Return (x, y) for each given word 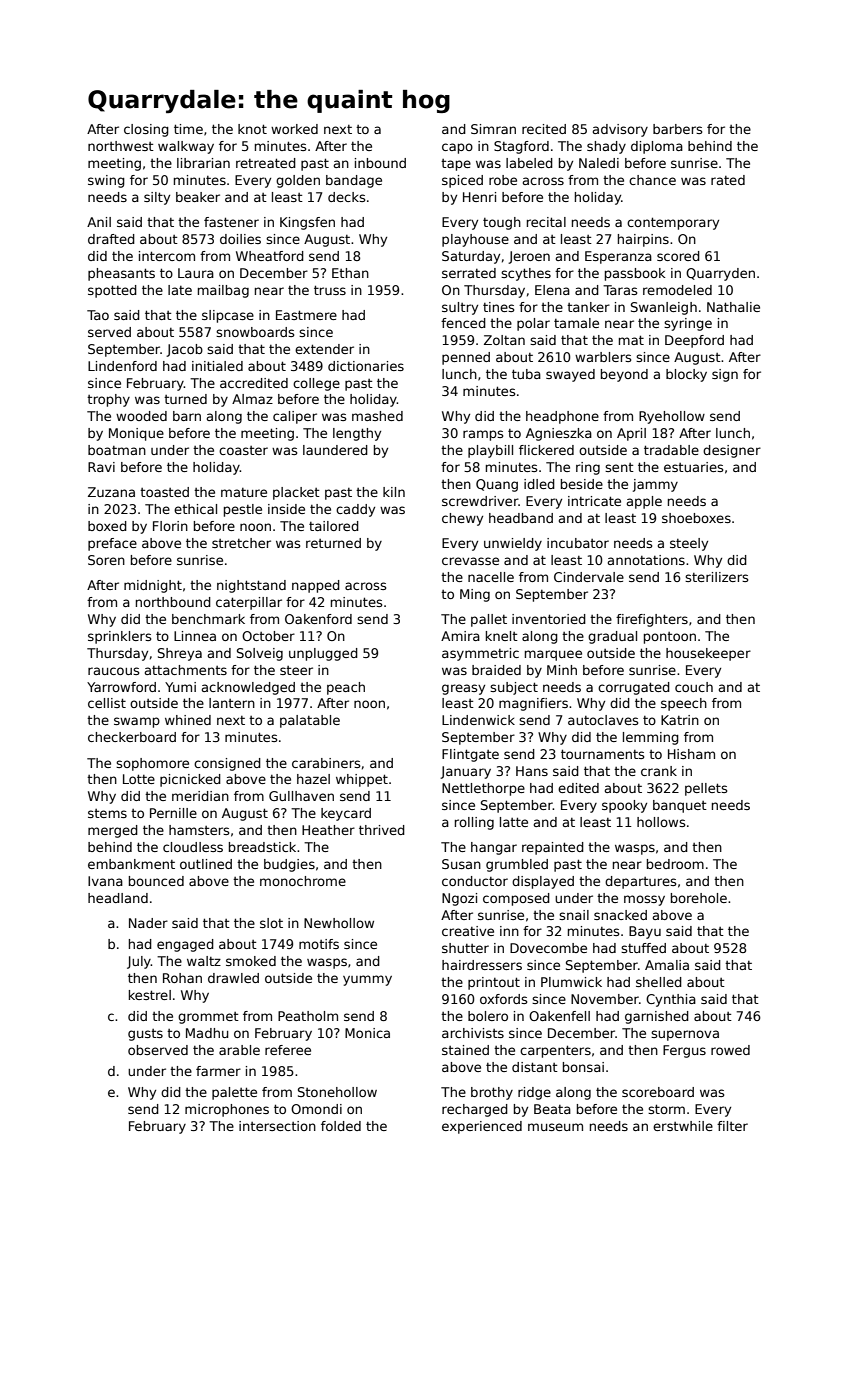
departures (640, 882)
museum (555, 1127)
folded (341, 1126)
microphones (227, 1110)
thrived (382, 830)
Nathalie (733, 307)
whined (188, 720)
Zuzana (111, 492)
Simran (493, 129)
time (188, 129)
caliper (295, 417)
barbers (677, 129)
